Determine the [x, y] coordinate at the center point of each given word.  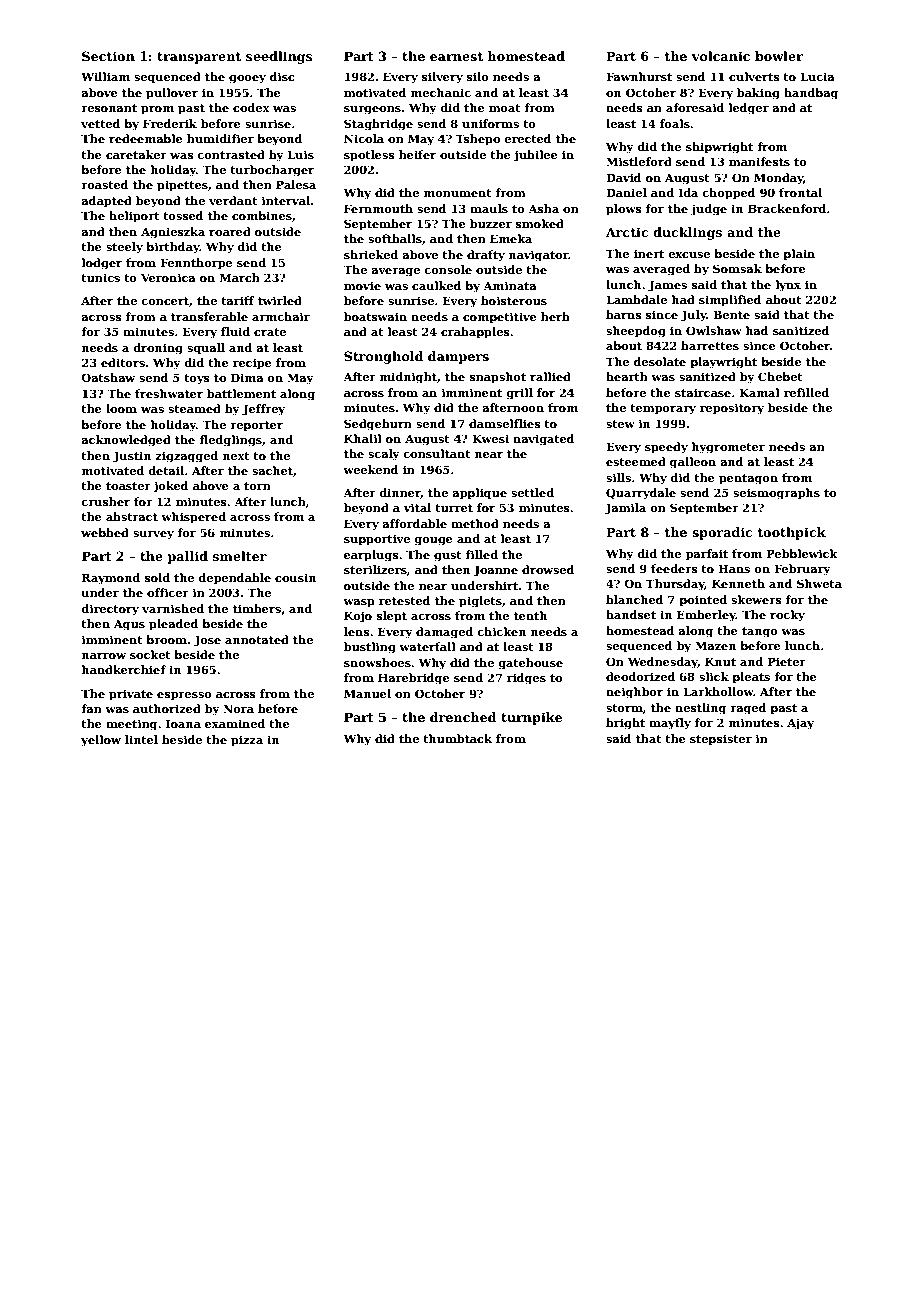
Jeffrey [263, 410]
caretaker [136, 154]
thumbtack [457, 738]
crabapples [475, 333]
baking [758, 94]
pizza [247, 741]
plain [799, 255]
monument [458, 193]
